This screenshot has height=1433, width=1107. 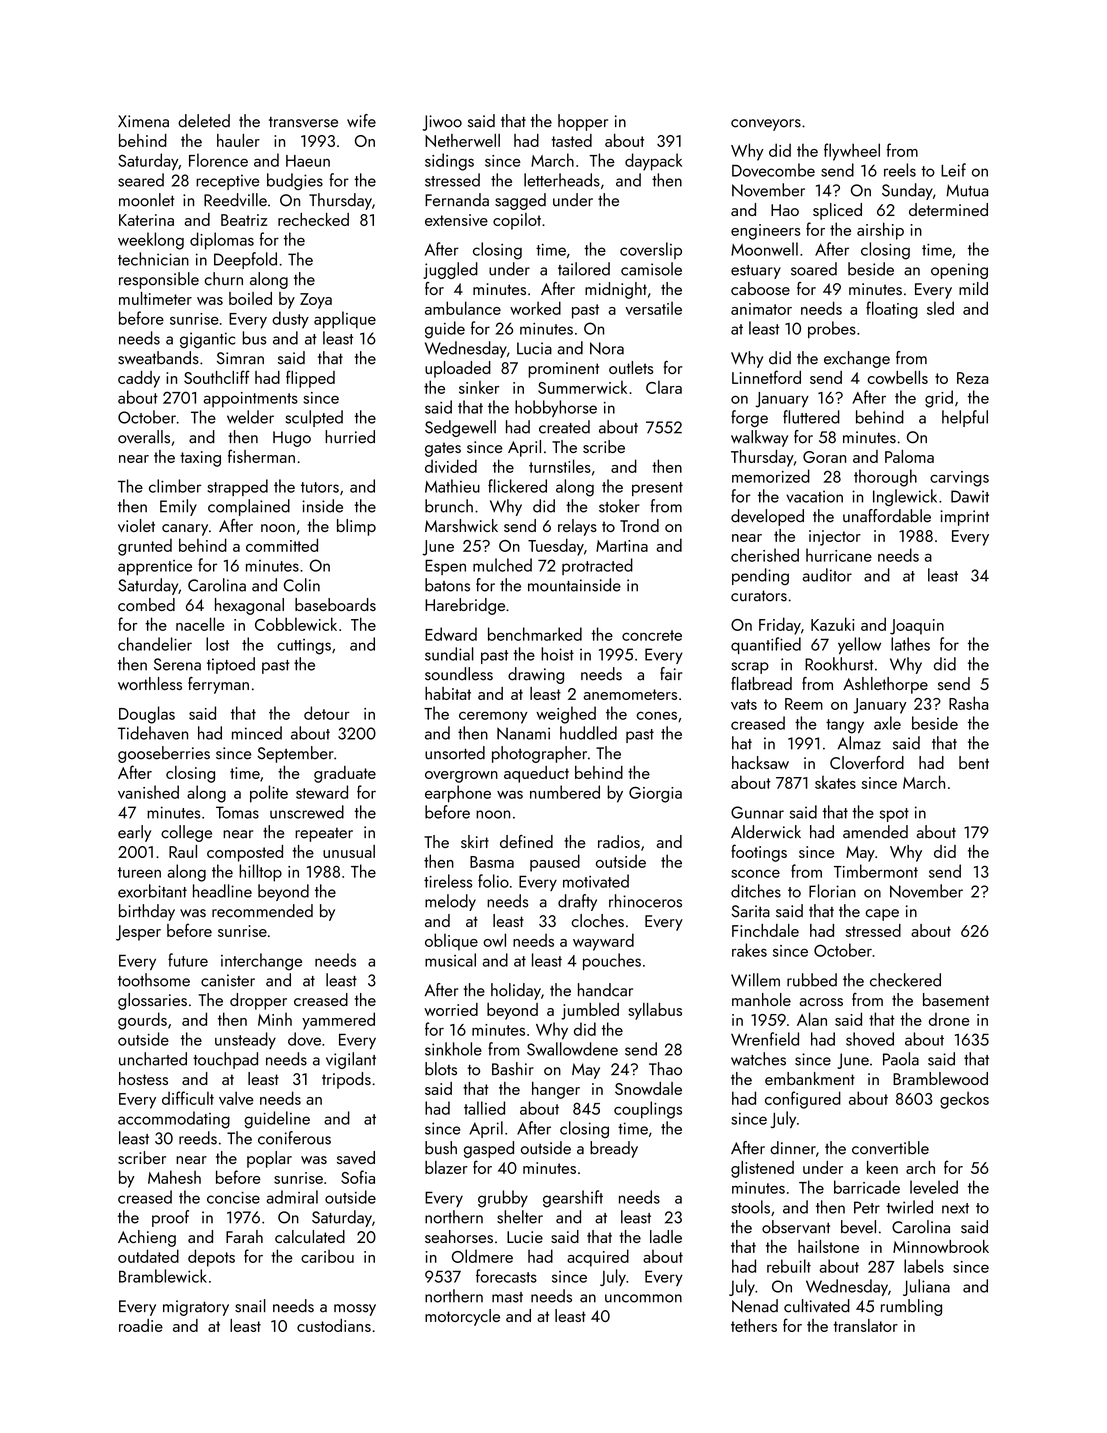 I want to click on translator, so click(x=865, y=1325).
